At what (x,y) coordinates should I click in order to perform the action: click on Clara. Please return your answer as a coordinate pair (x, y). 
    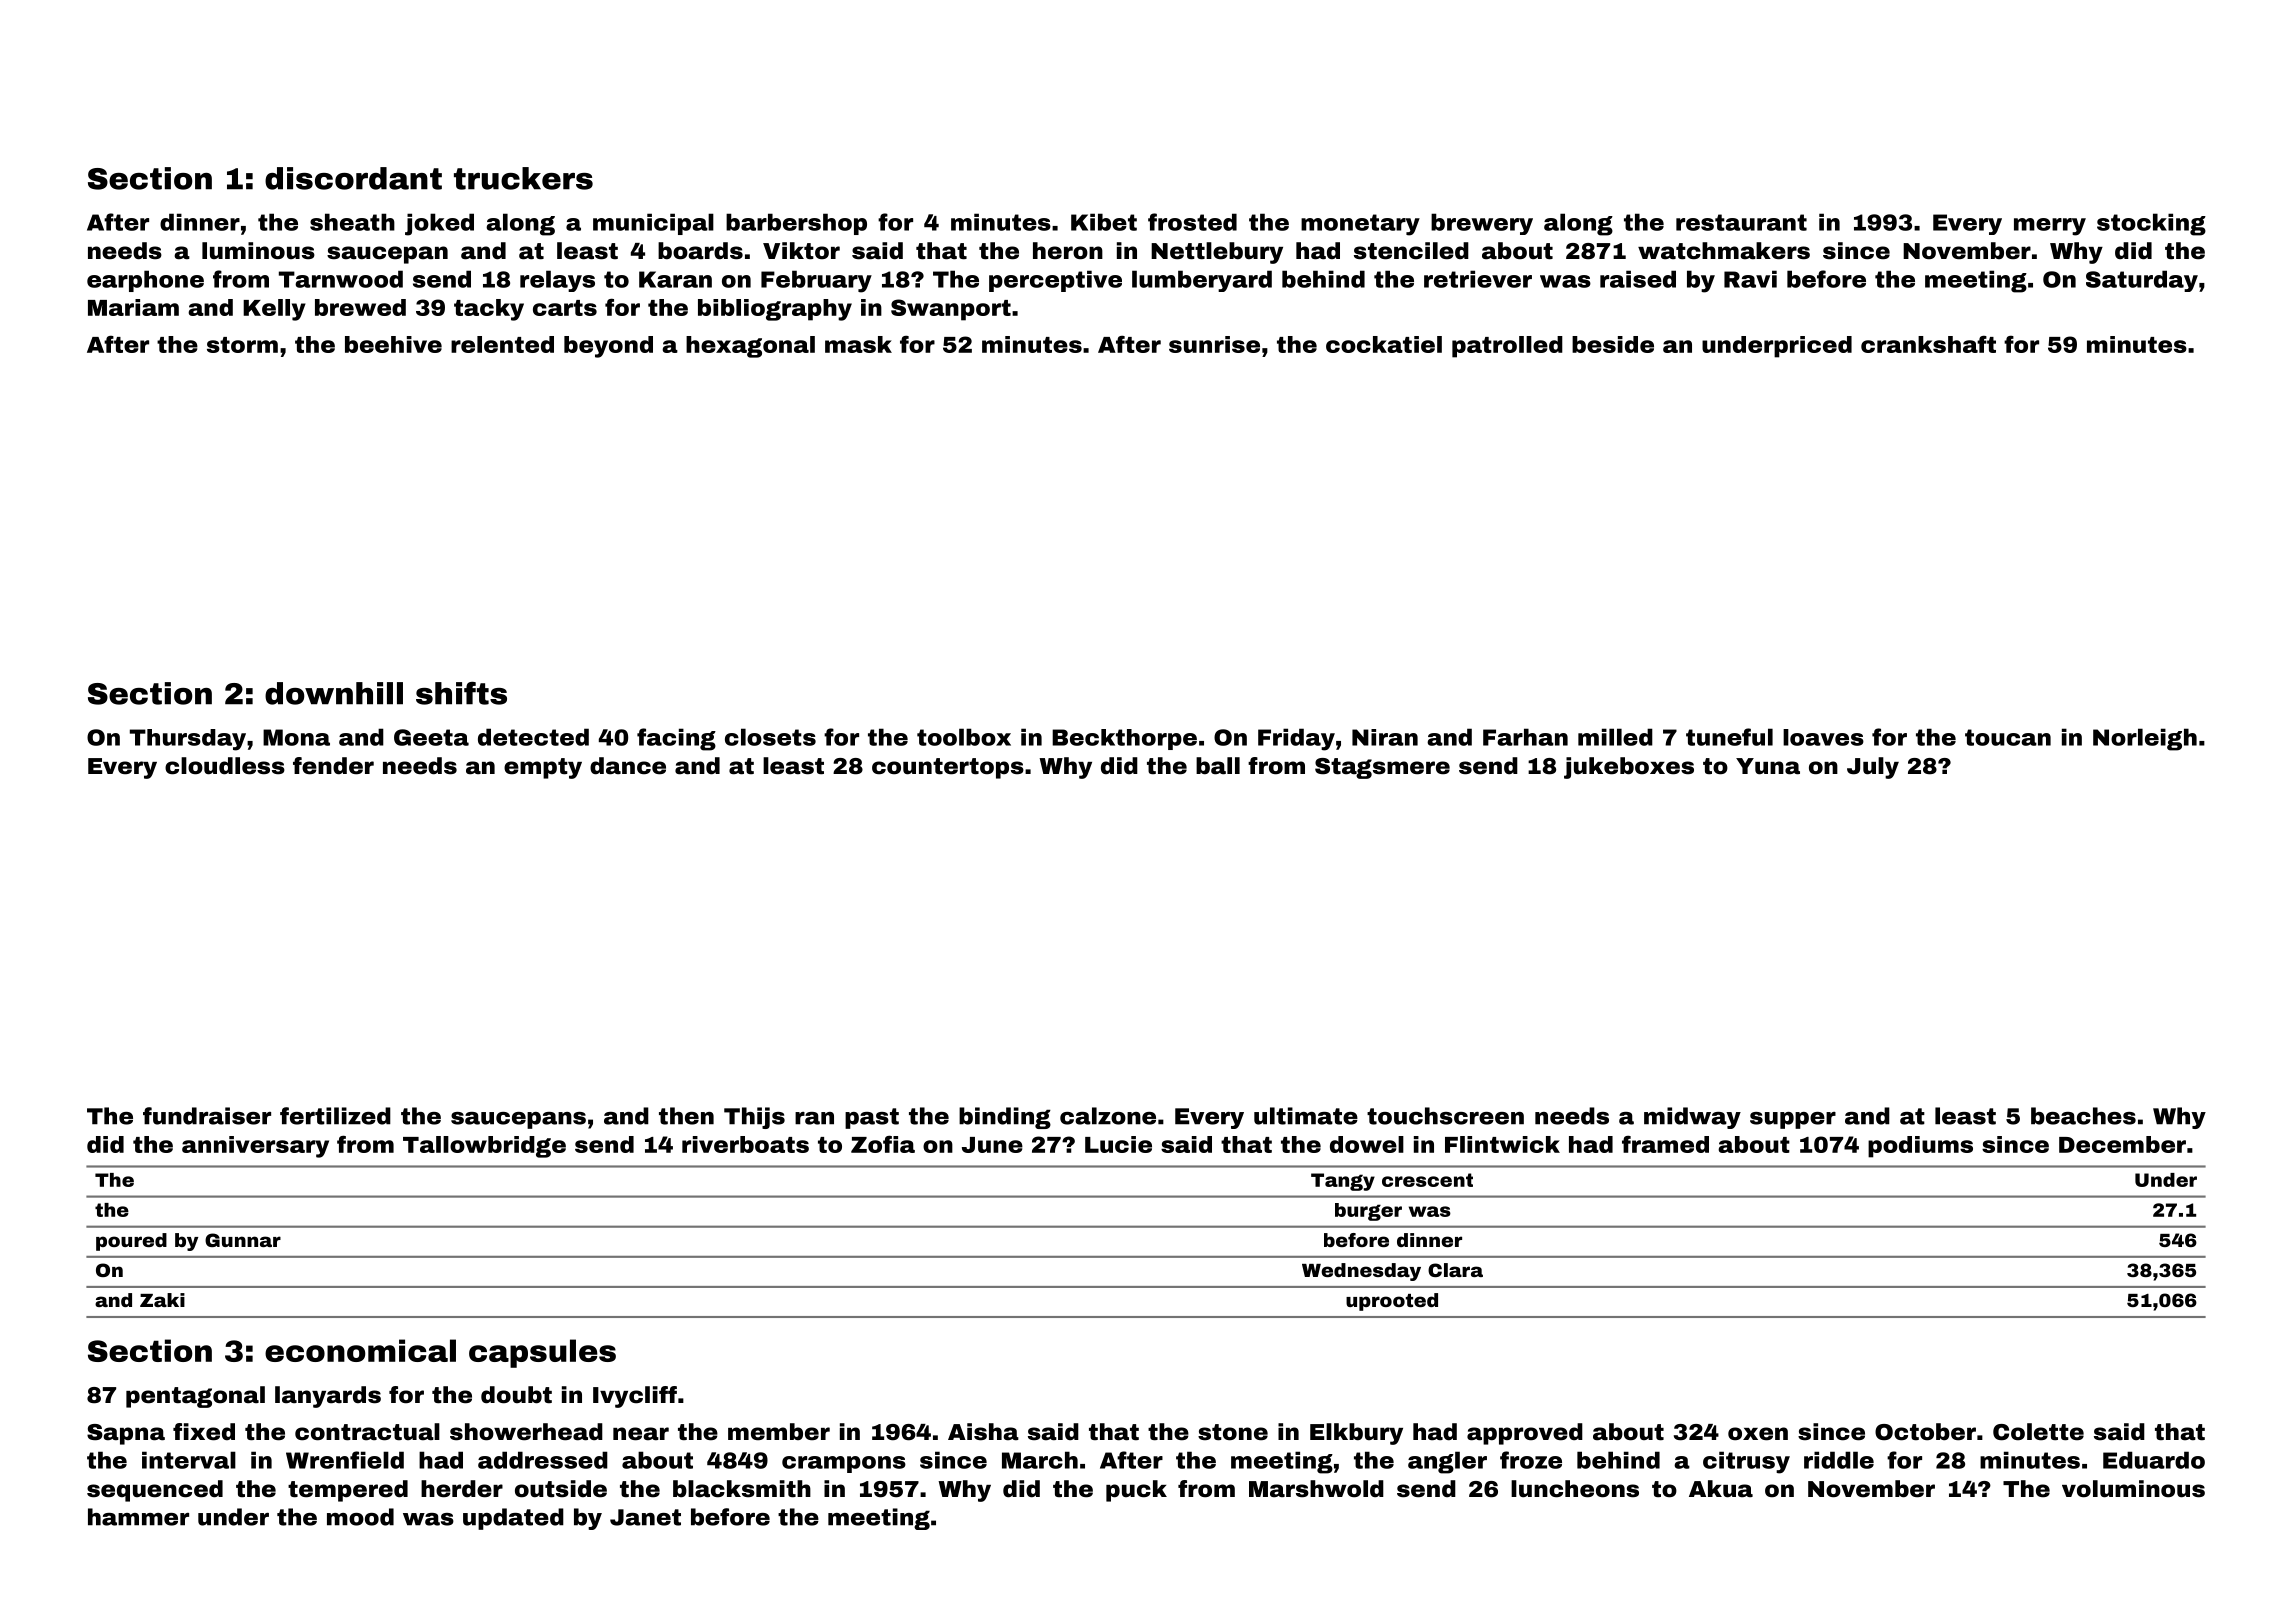
    Looking at the image, I should click on (1455, 1270).
